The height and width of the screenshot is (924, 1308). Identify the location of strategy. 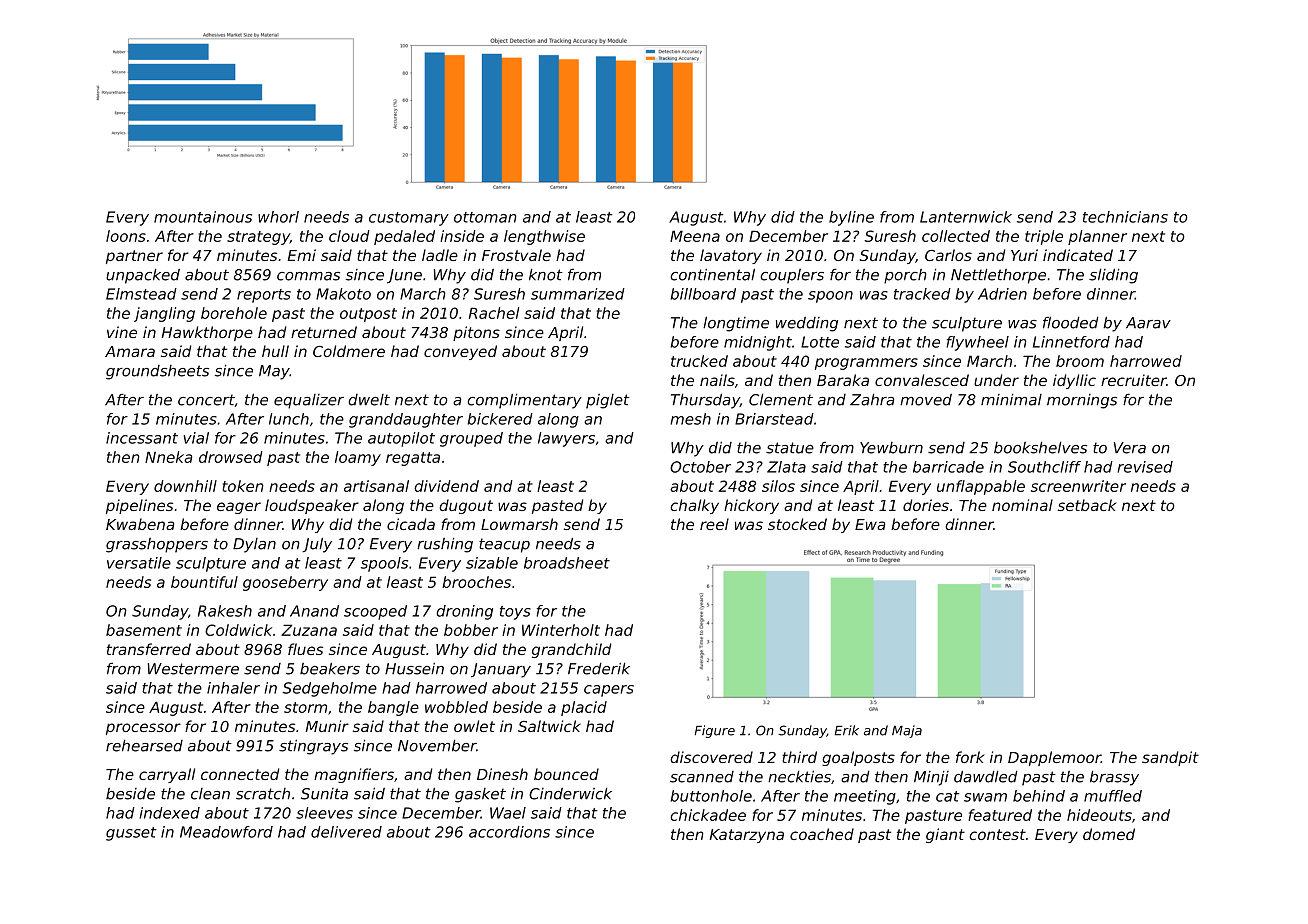
(258, 238).
